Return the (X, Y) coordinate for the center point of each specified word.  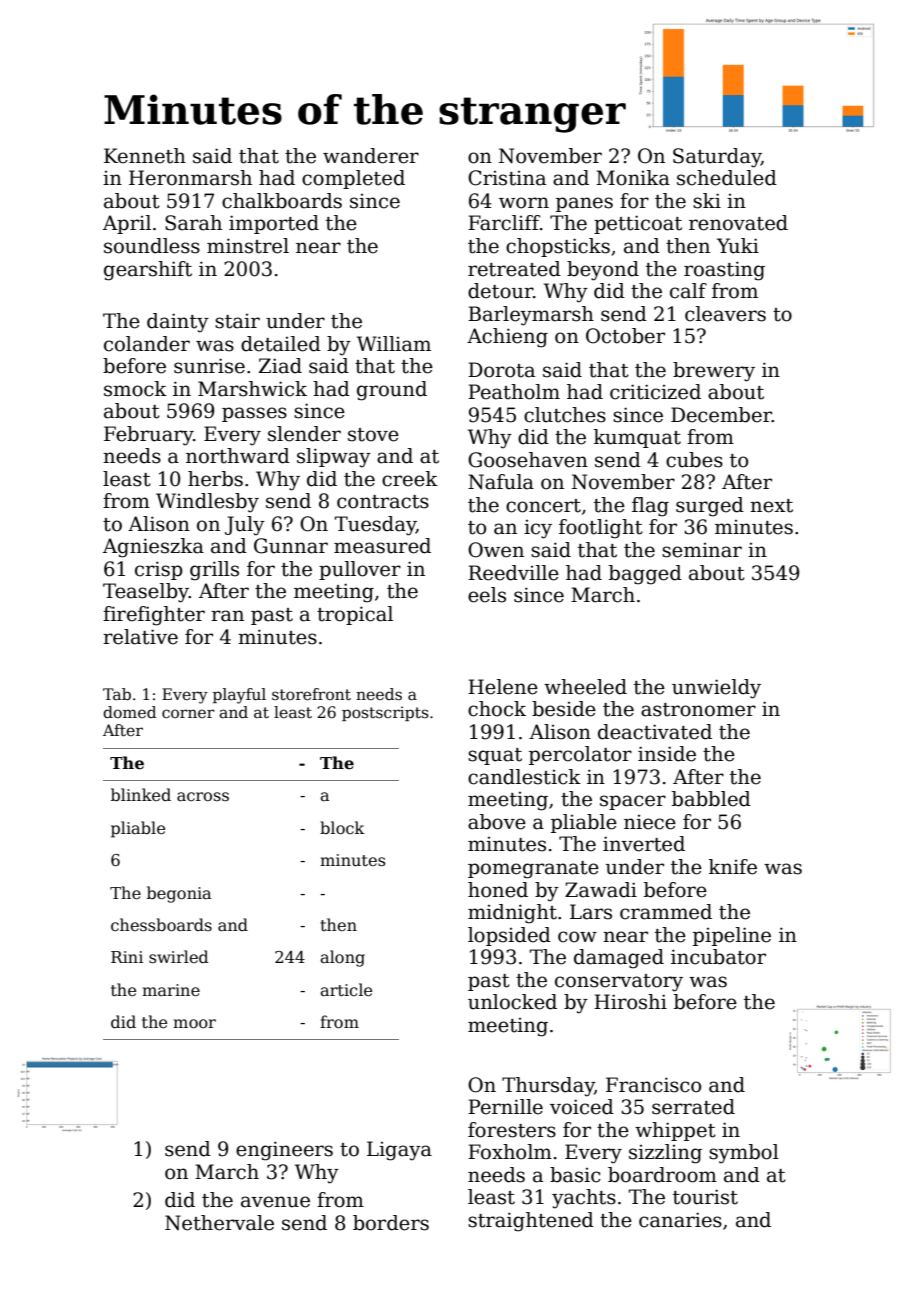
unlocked (512, 1002)
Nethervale (219, 1223)
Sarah (193, 223)
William (394, 344)
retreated (514, 269)
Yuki (738, 246)
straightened (531, 1222)
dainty (178, 323)
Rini (127, 957)
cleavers (725, 314)
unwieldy (716, 689)
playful (239, 696)
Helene (503, 687)
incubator (718, 957)
